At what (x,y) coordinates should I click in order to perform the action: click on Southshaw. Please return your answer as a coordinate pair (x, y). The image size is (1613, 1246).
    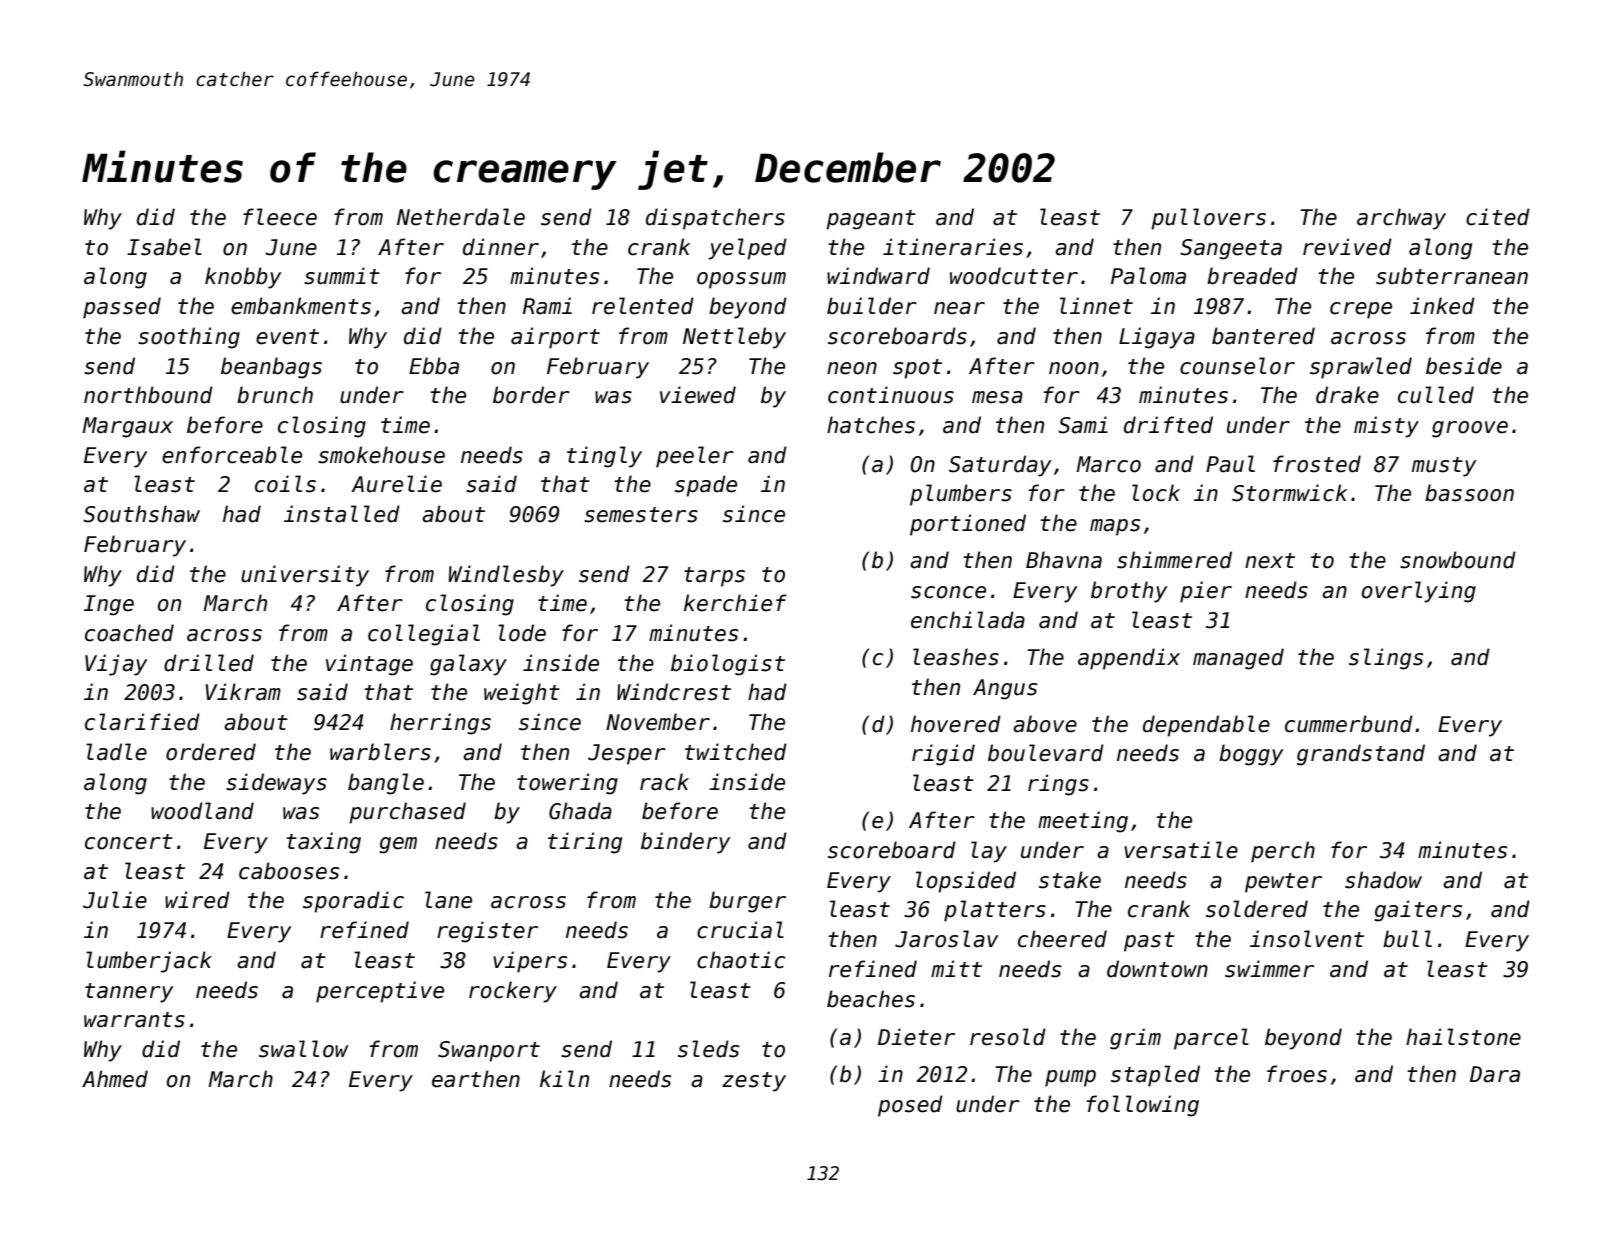
    Looking at the image, I should click on (141, 514).
